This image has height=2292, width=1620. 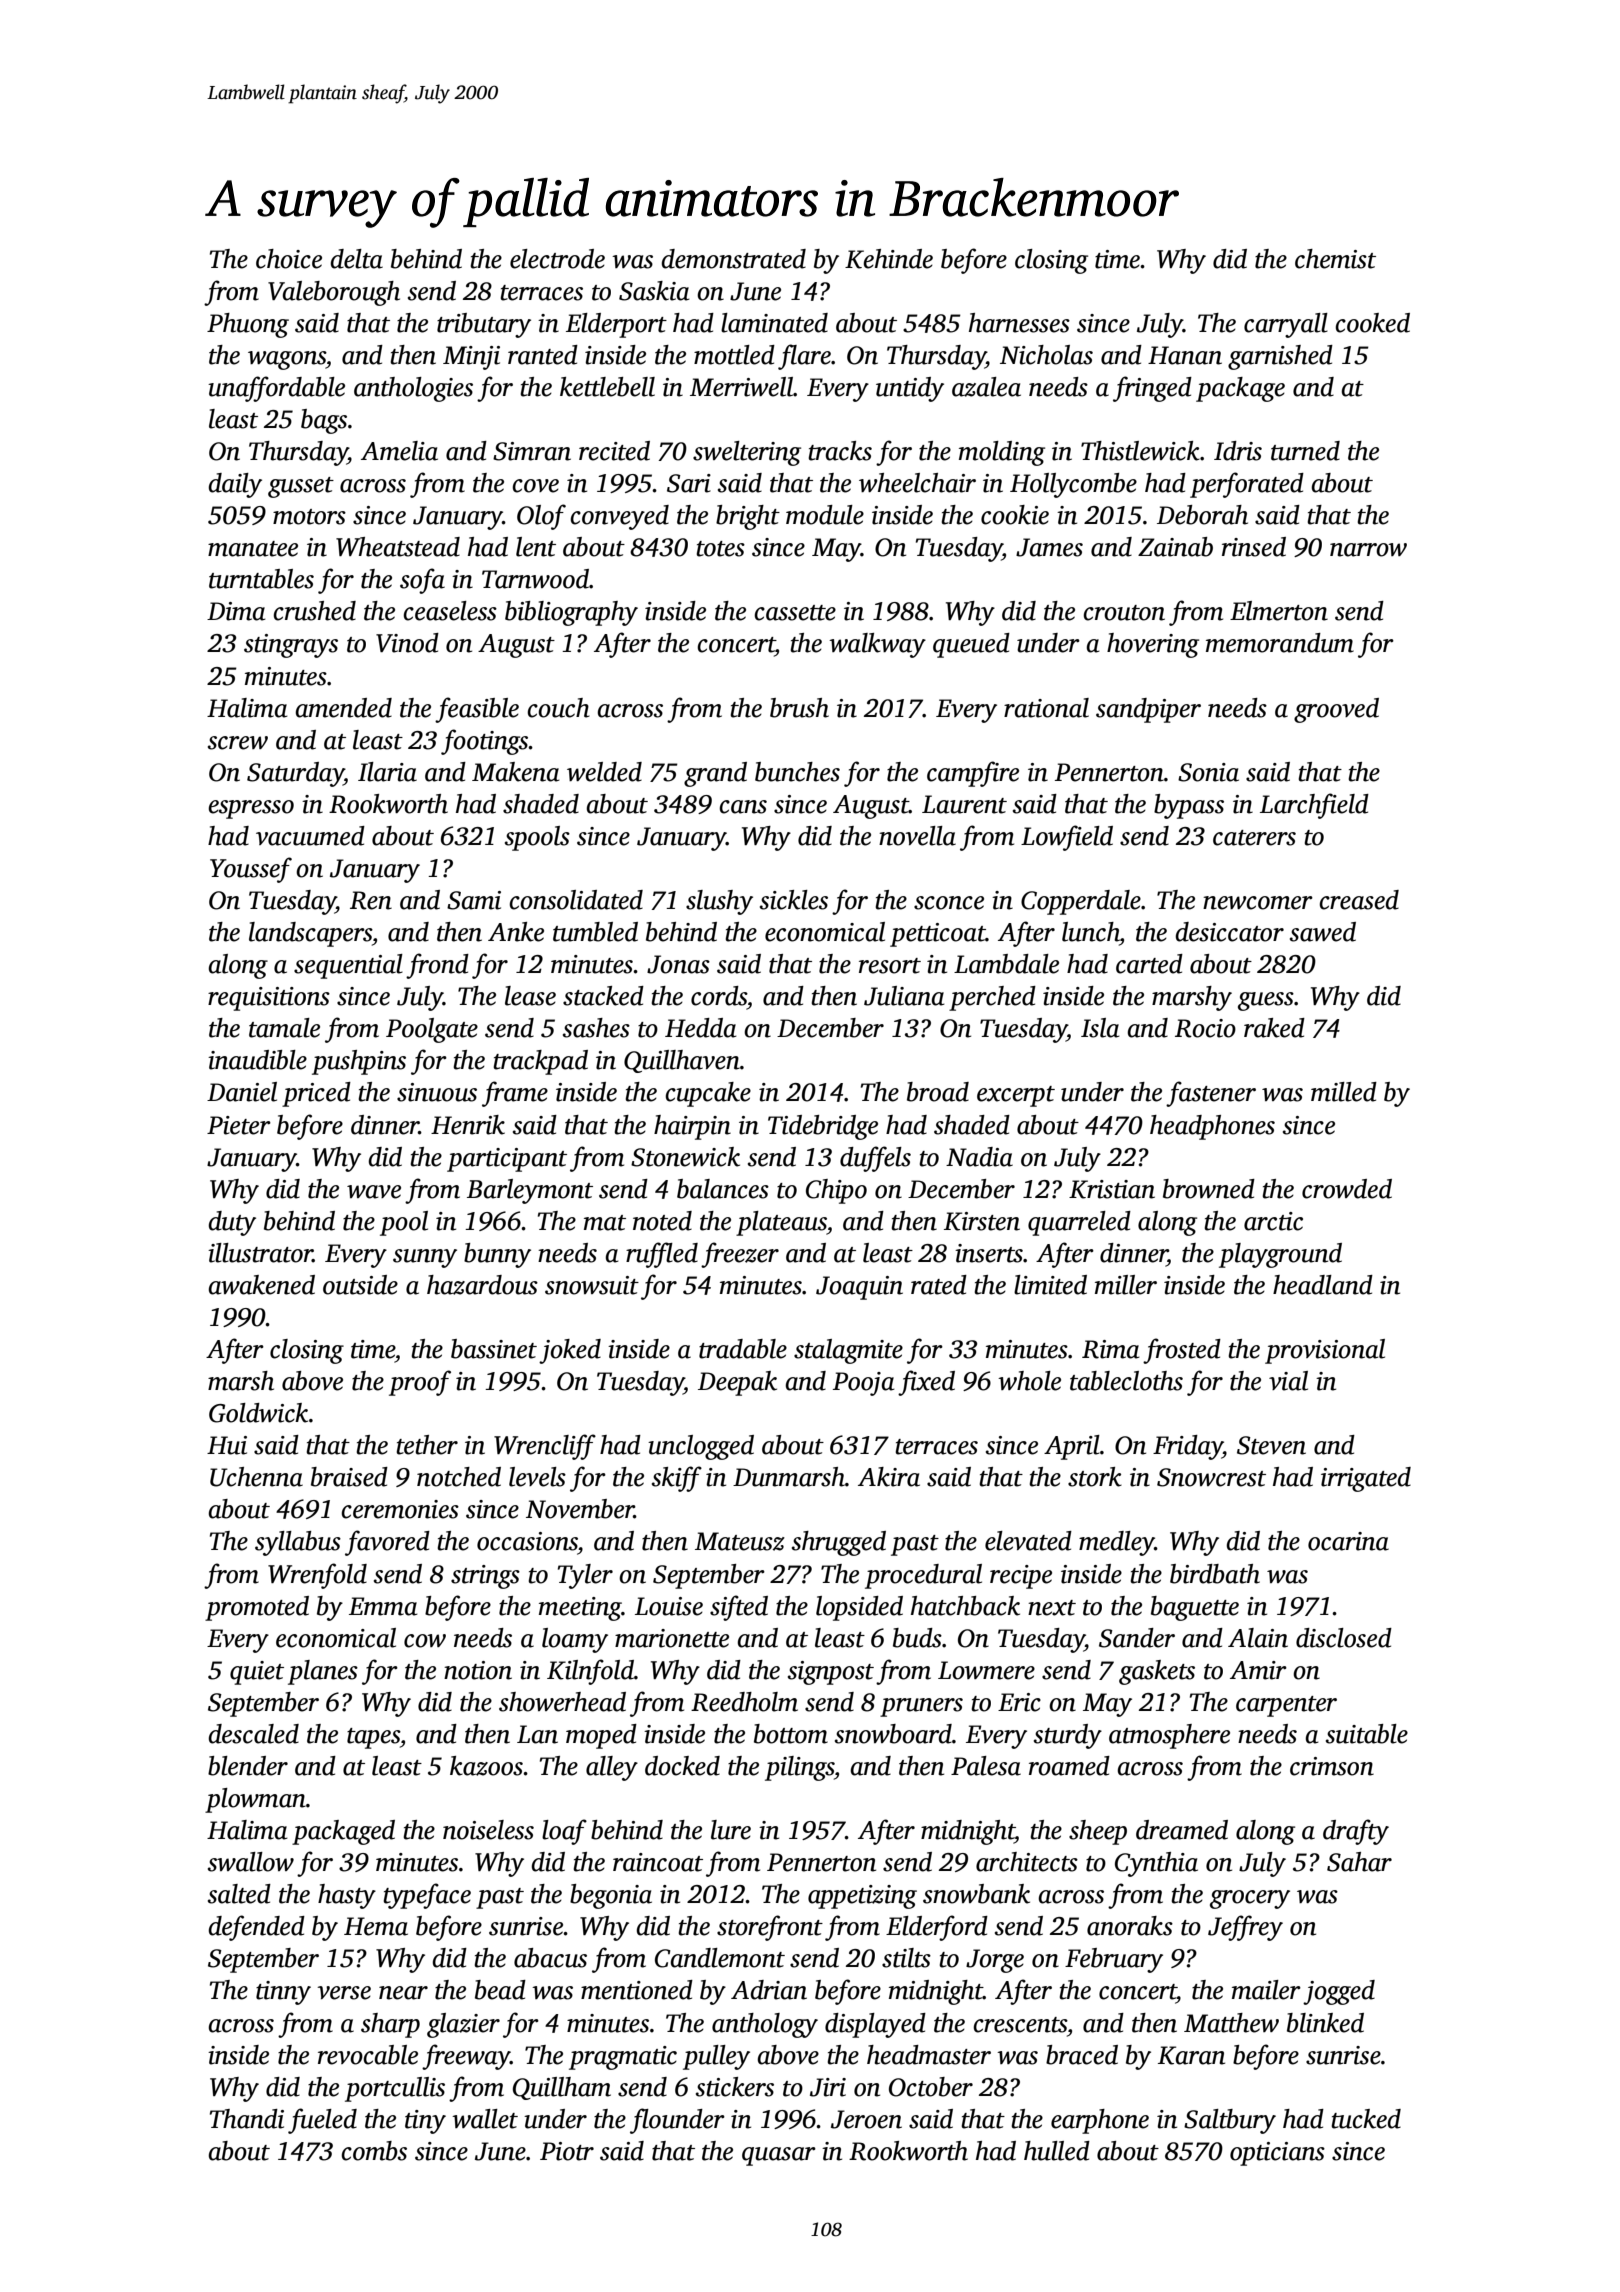 I want to click on Candlemont, so click(x=720, y=1958).
